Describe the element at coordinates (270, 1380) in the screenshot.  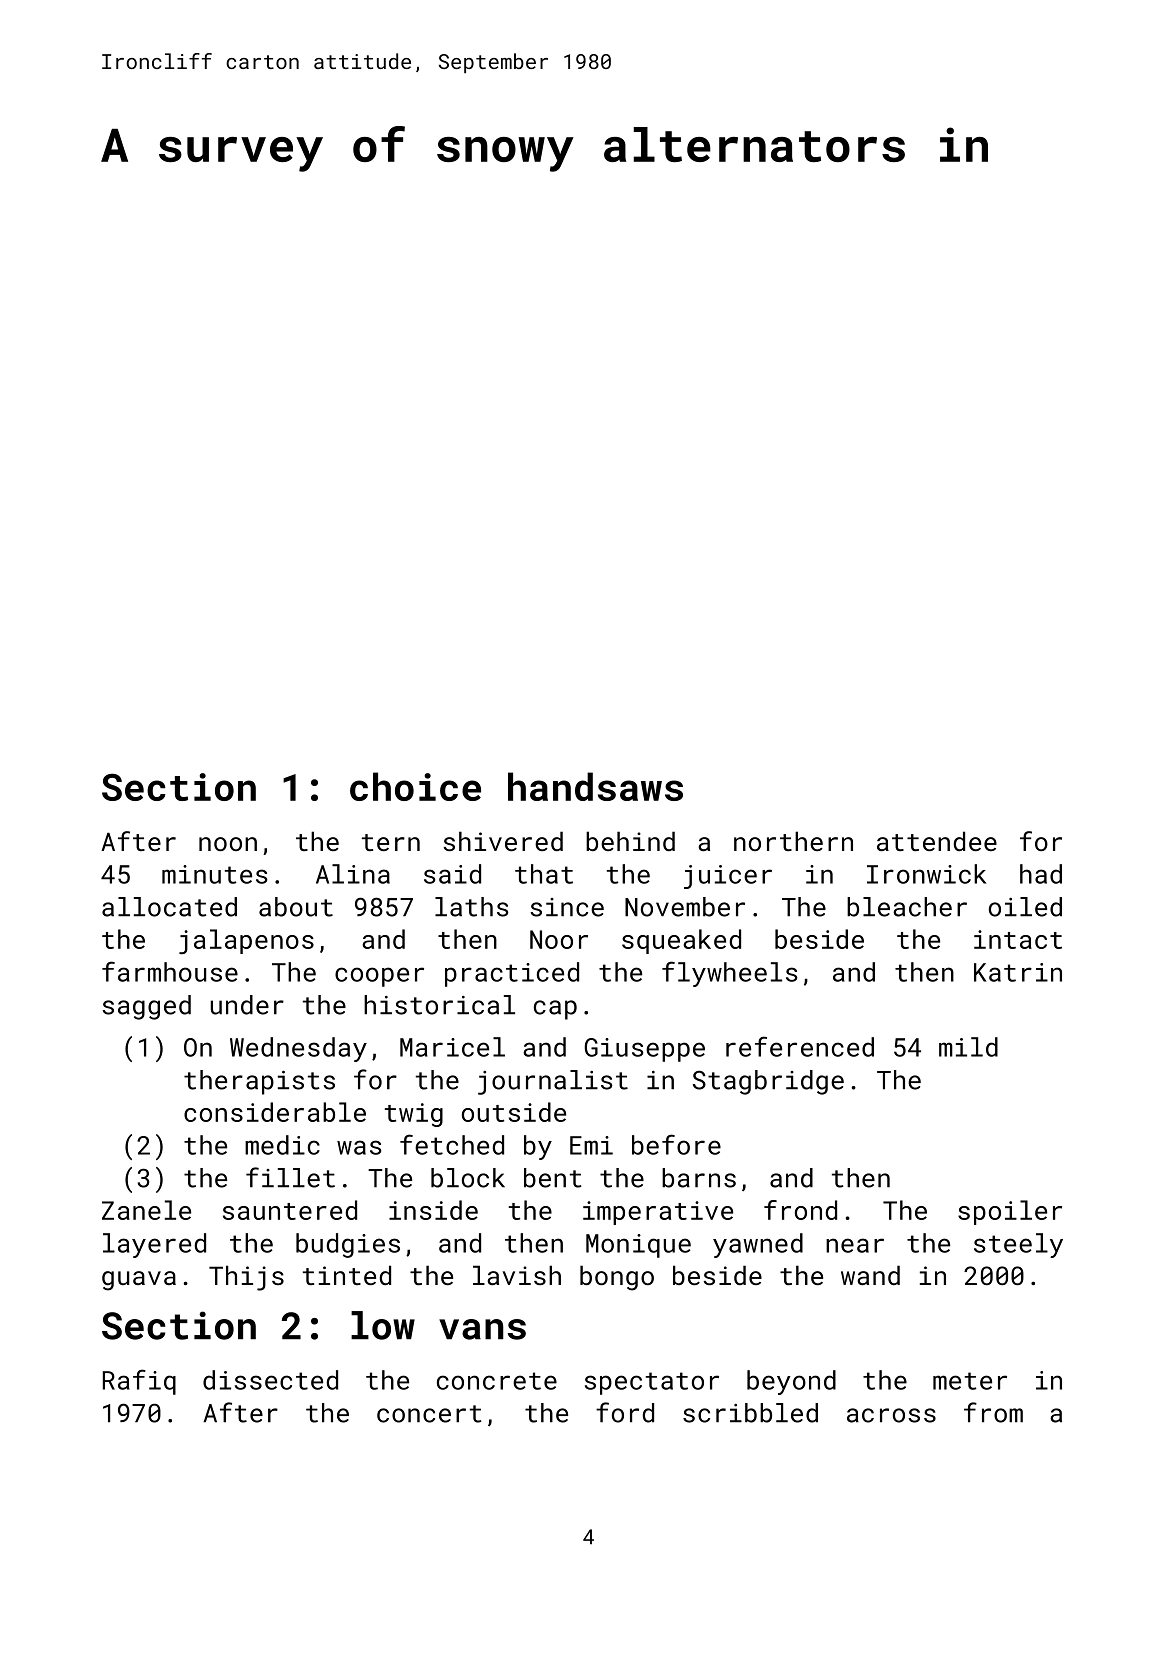
I see `dissected` at that location.
